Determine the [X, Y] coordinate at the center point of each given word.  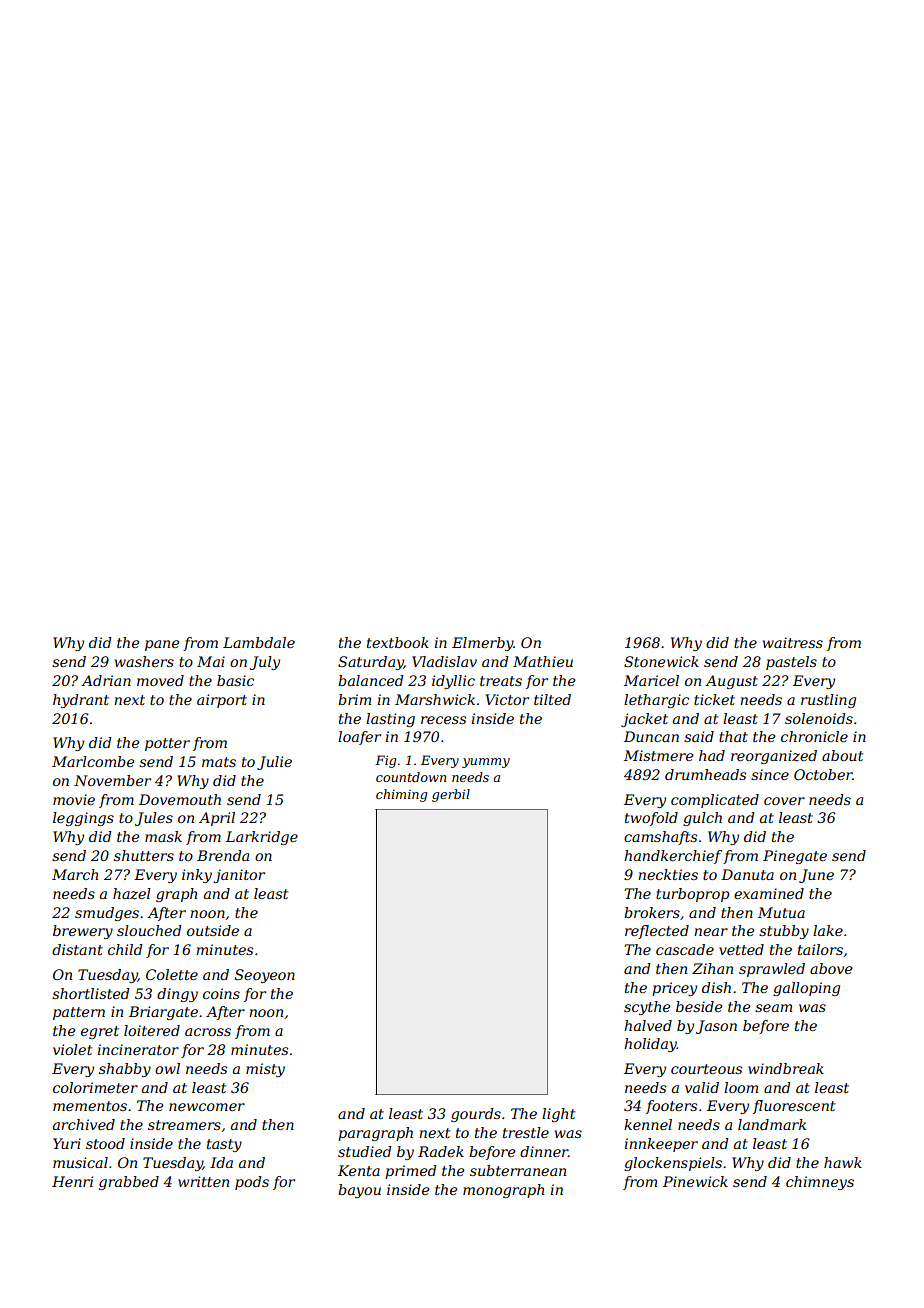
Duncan [651, 736]
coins [221, 993]
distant [77, 949]
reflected [657, 932]
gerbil [451, 795]
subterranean [518, 1170]
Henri [72, 1181]
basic [235, 680]
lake [828, 930]
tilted [552, 699]
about [842, 755]
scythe [647, 1008]
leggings [83, 819]
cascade [685, 949]
